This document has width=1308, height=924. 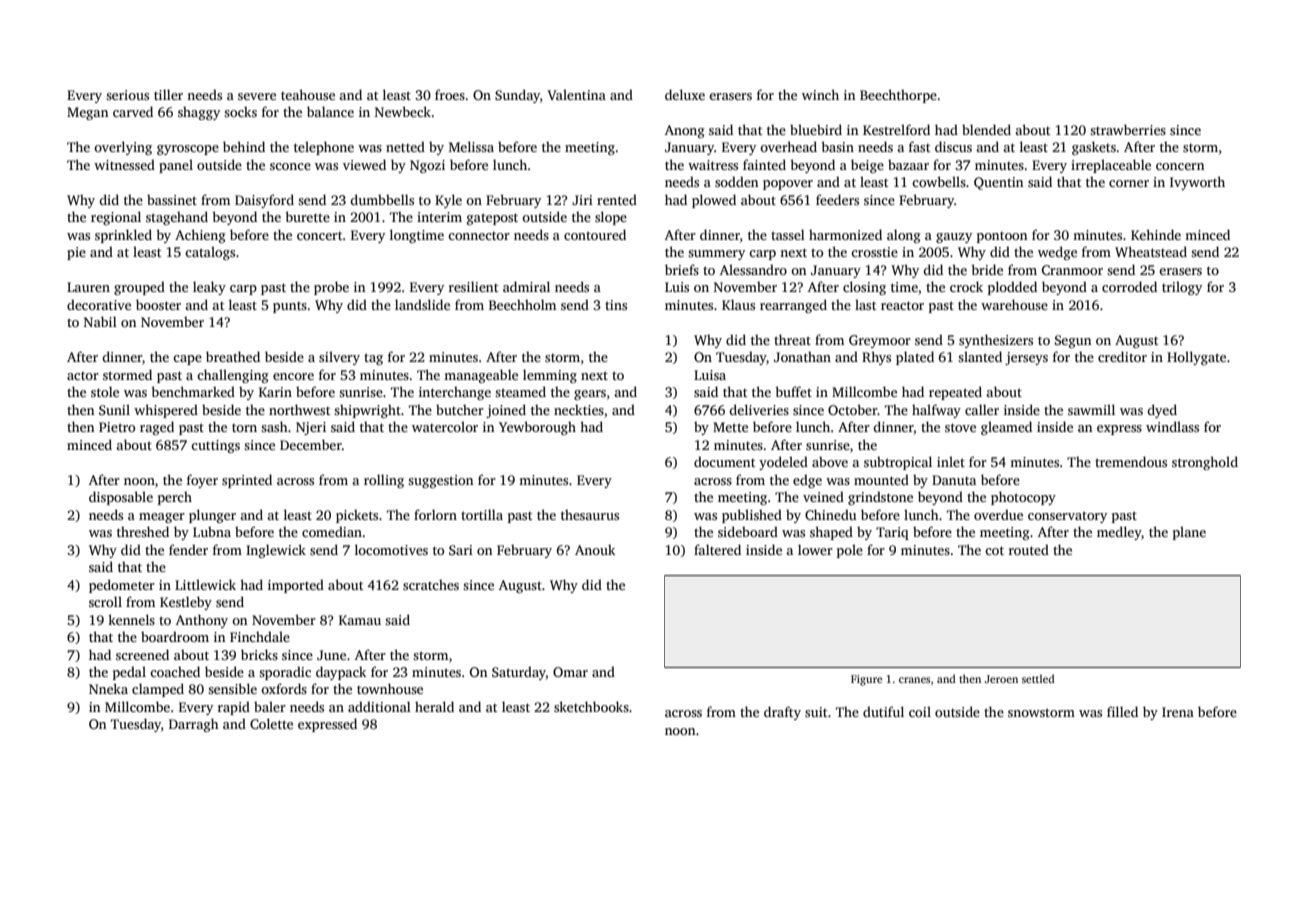 I want to click on kennels, so click(x=131, y=619).
